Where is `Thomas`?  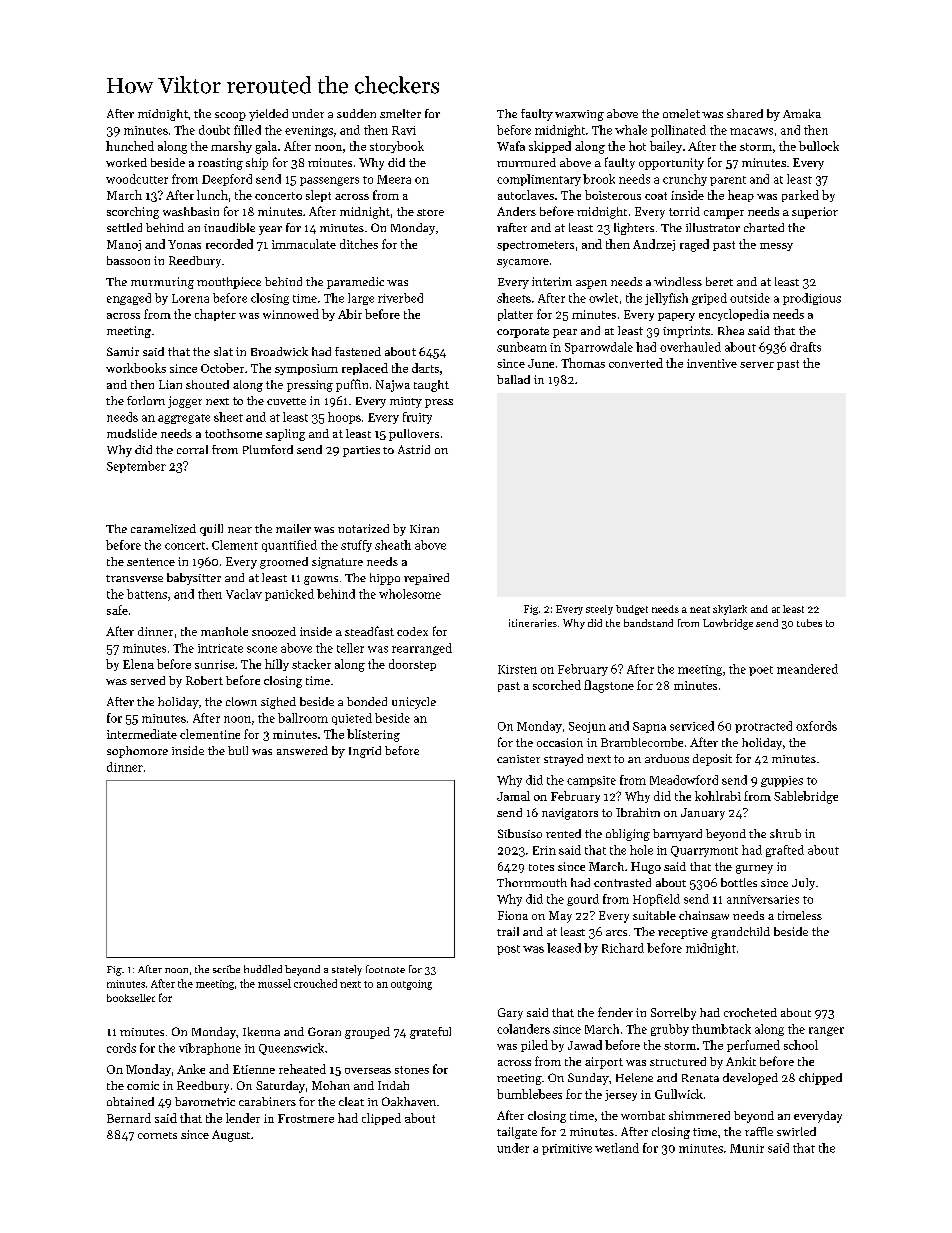 Thomas is located at coordinates (583, 363).
